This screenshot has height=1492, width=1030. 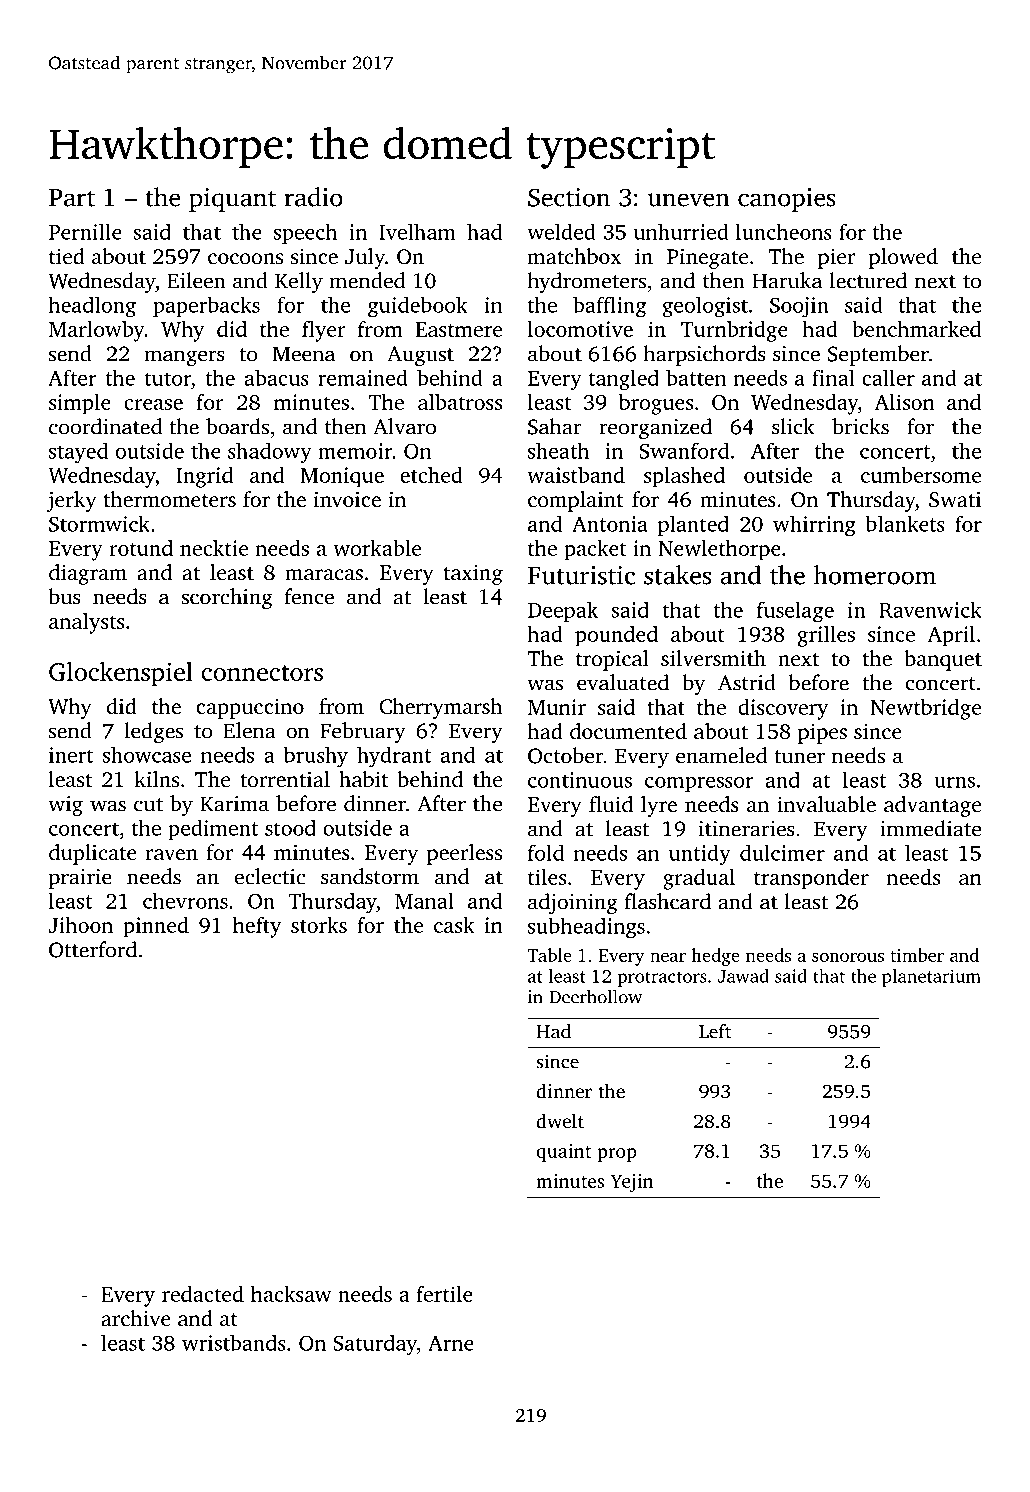 What do you see at coordinates (203, 1294) in the screenshot?
I see `redacted` at bounding box center [203, 1294].
